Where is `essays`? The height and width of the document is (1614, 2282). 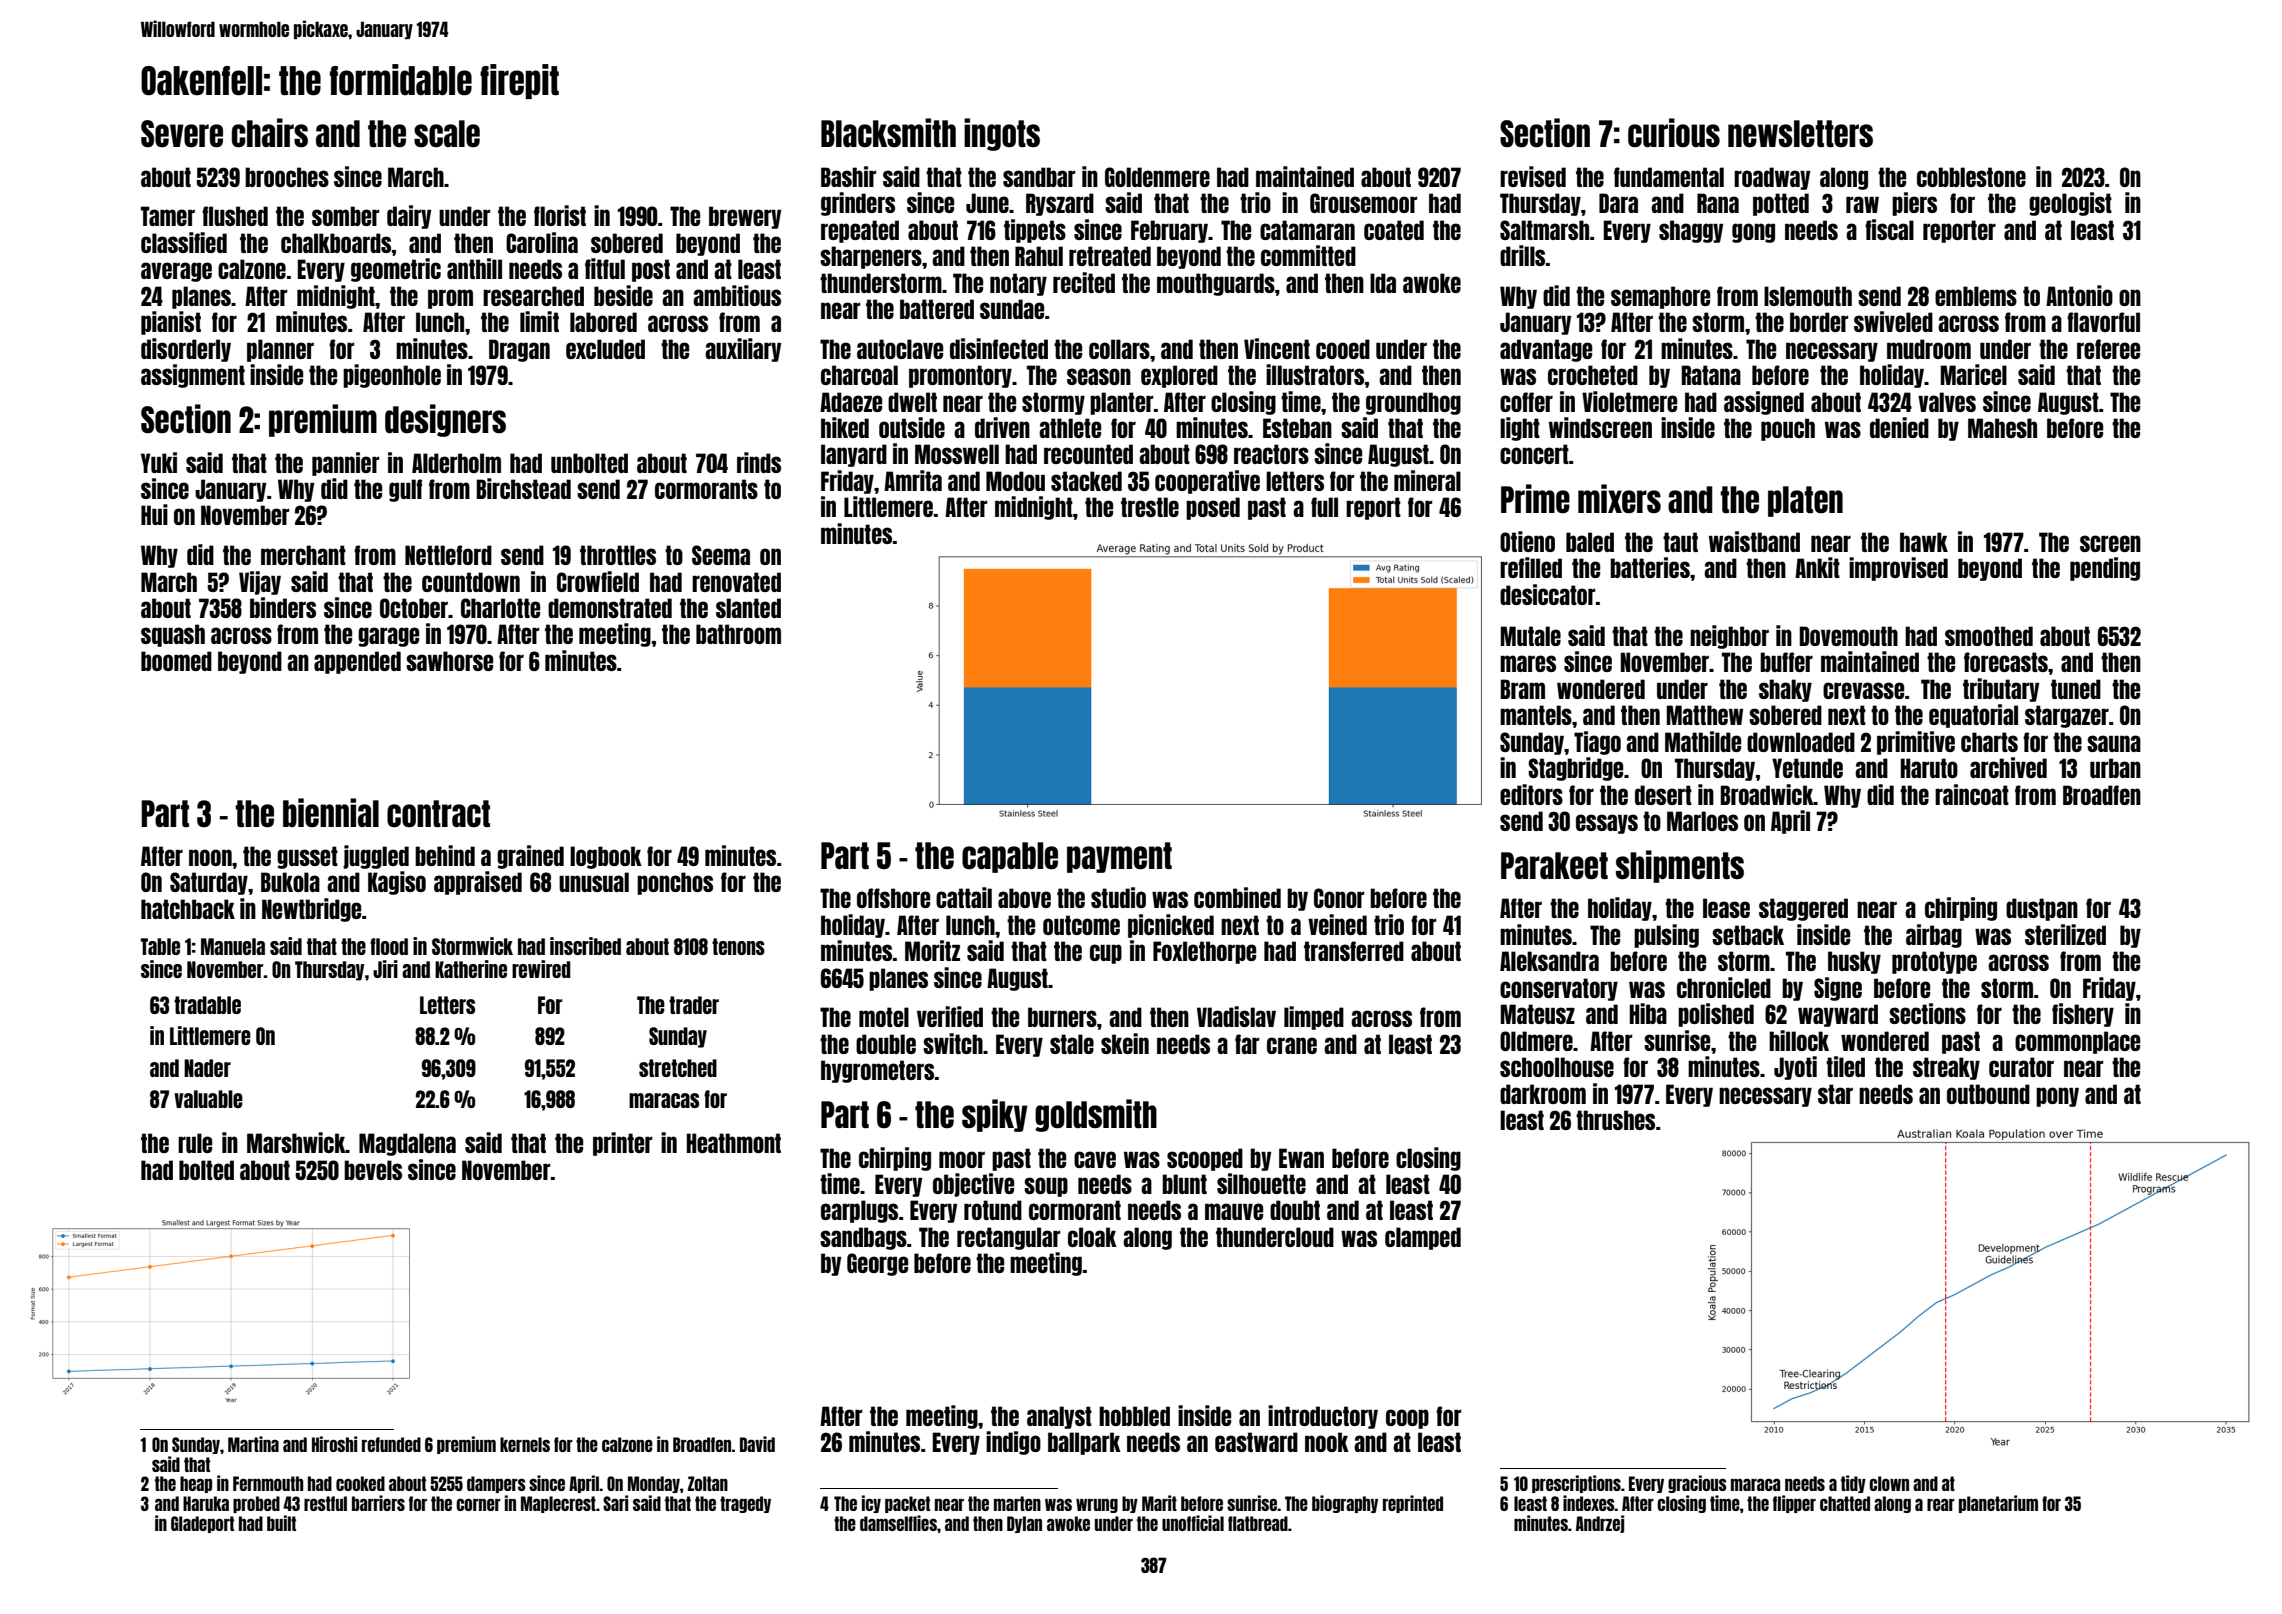 essays is located at coordinates (1607, 824).
